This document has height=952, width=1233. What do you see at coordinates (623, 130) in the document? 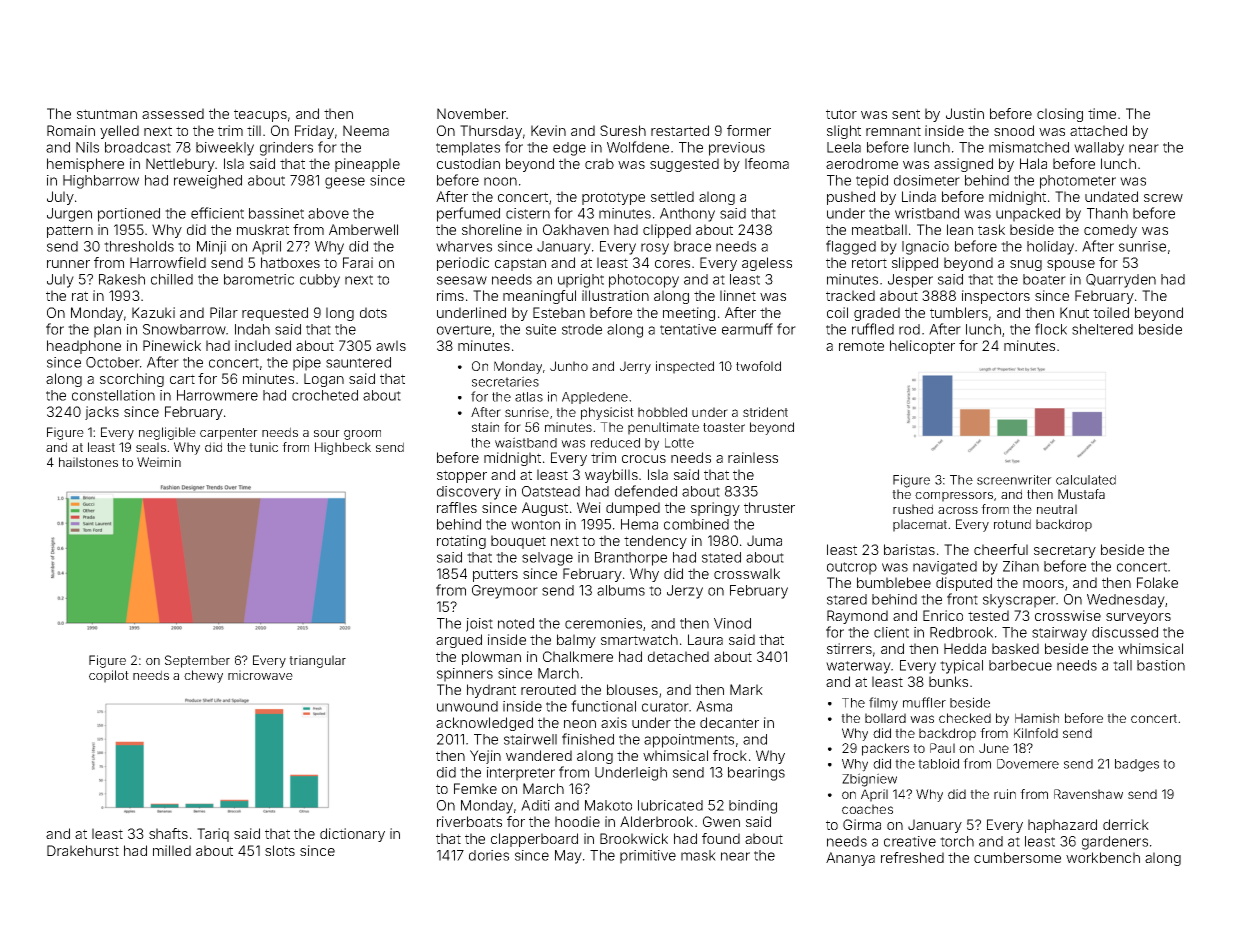
I see `Suresh` at bounding box center [623, 130].
